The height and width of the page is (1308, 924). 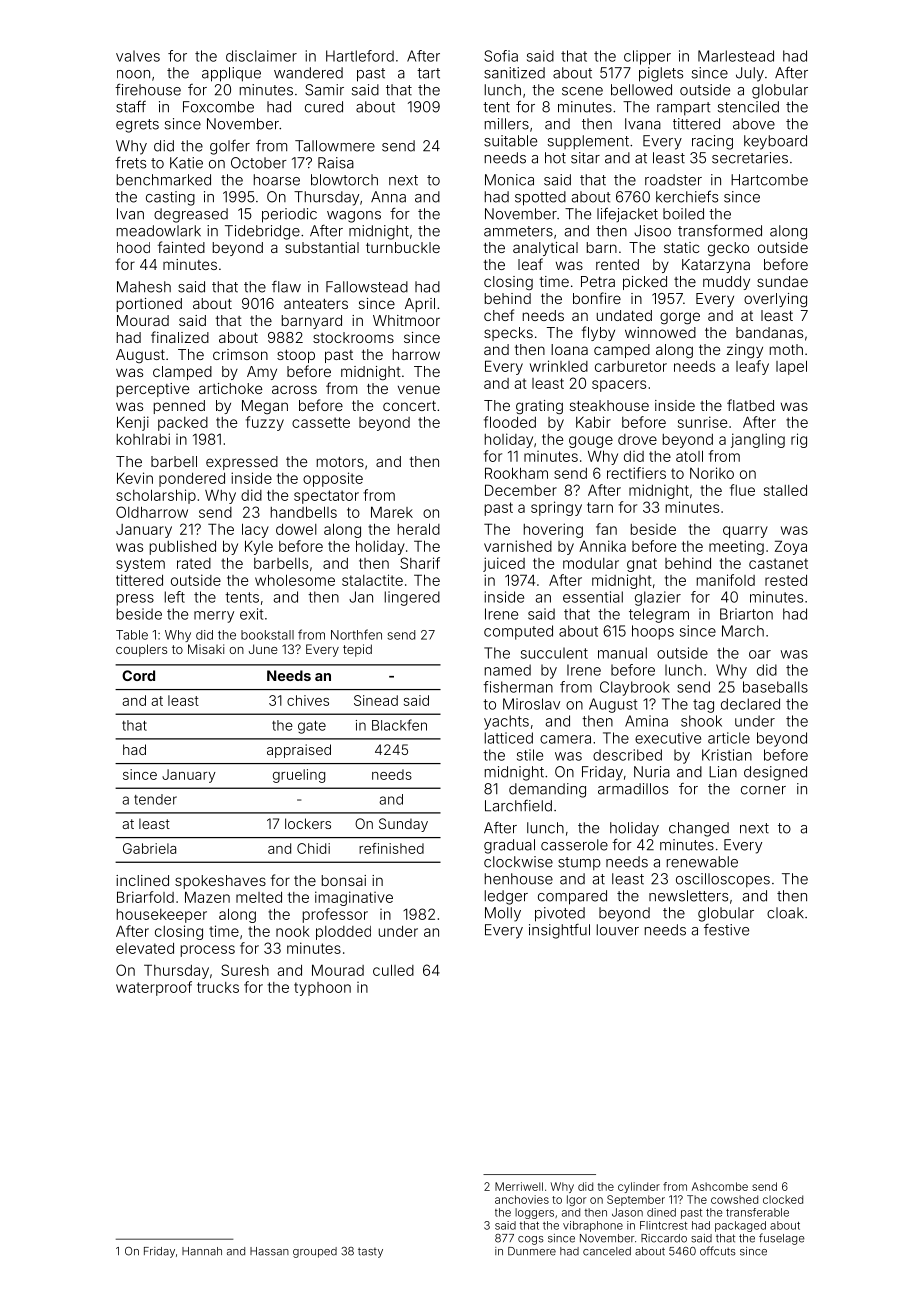 What do you see at coordinates (269, 1251) in the page?
I see `Hassan` at bounding box center [269, 1251].
